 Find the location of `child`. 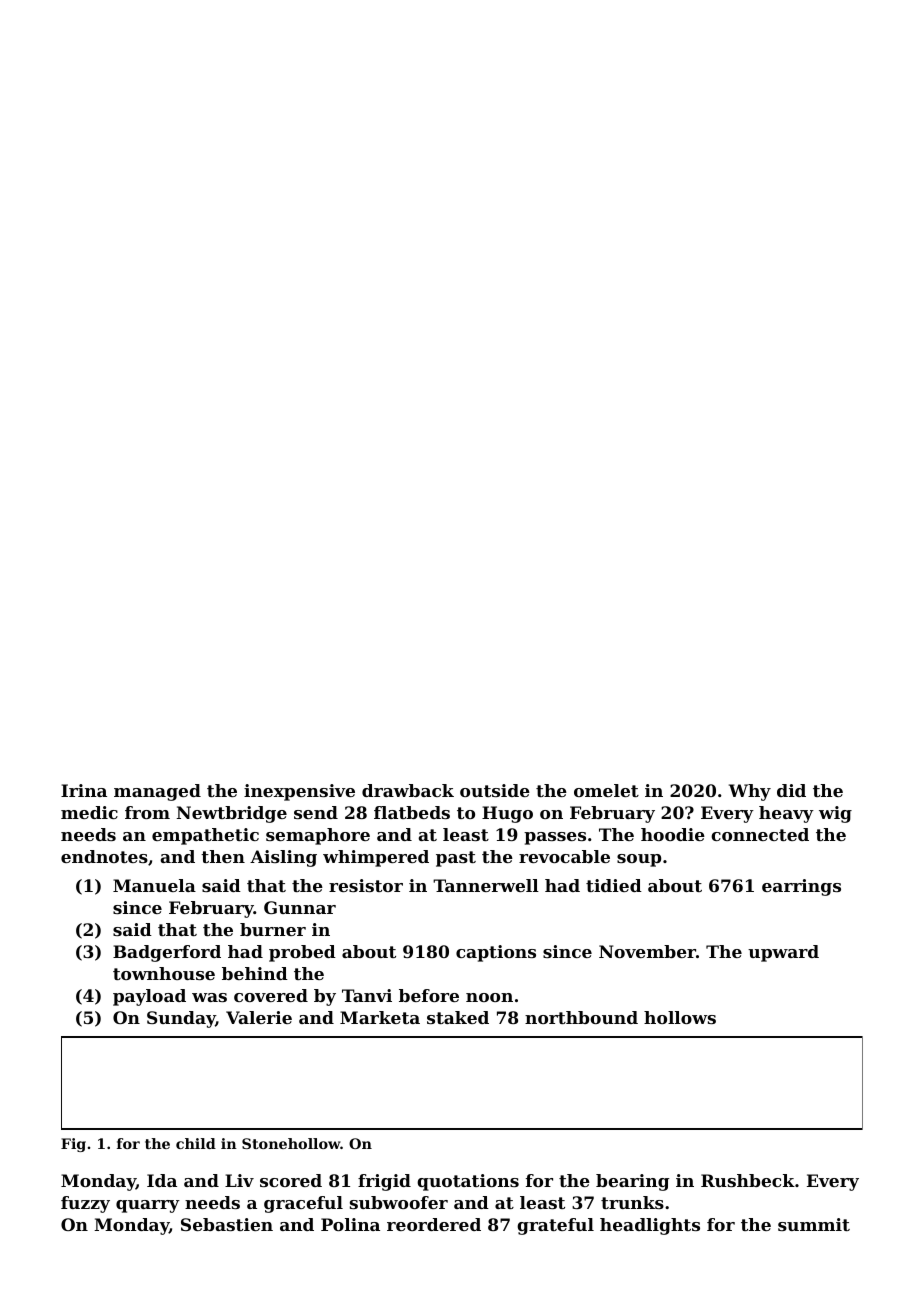

child is located at coordinates (196, 1143).
